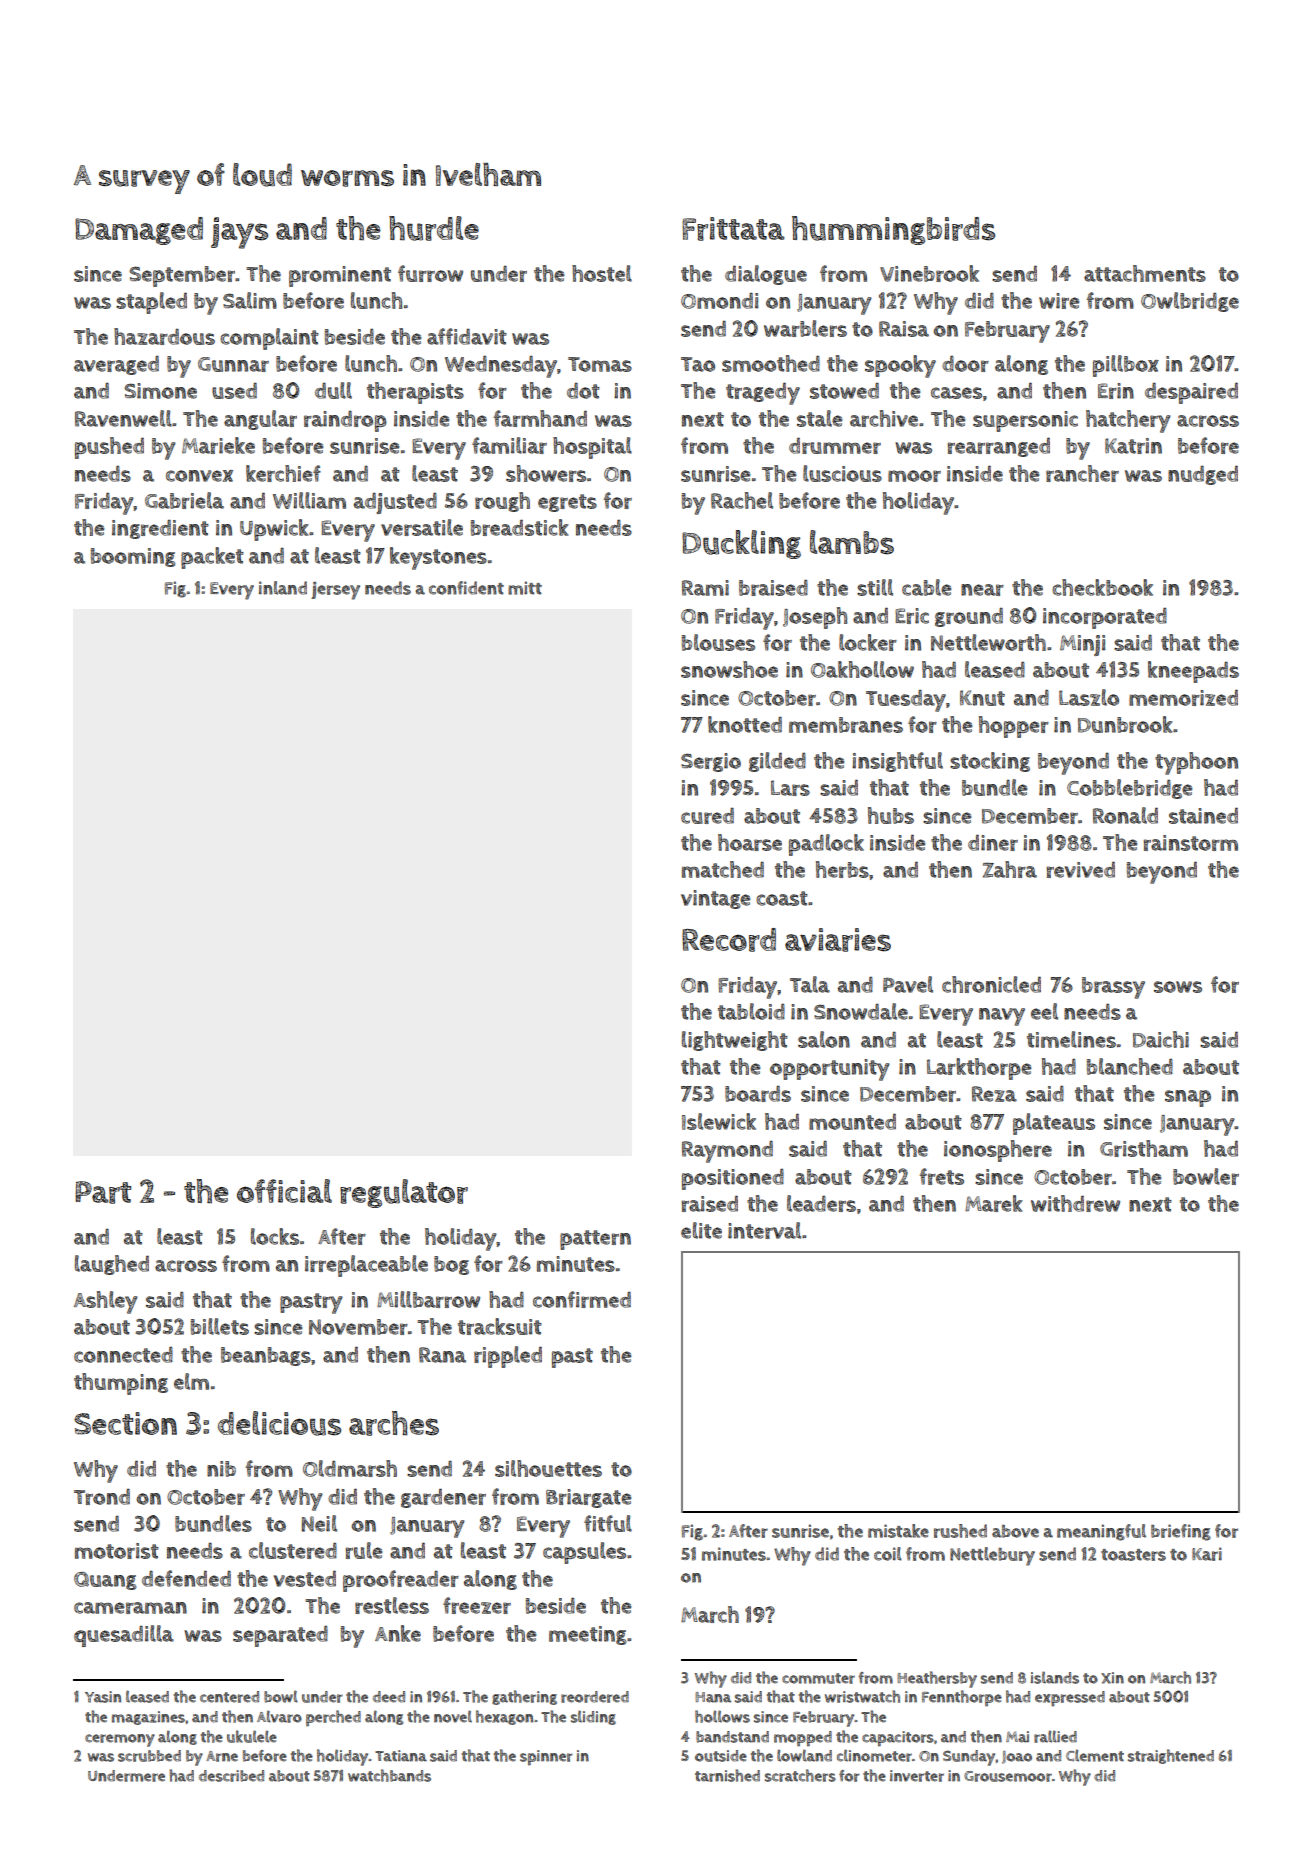 The width and height of the screenshot is (1313, 1858). I want to click on hummingbirds, so click(893, 230).
